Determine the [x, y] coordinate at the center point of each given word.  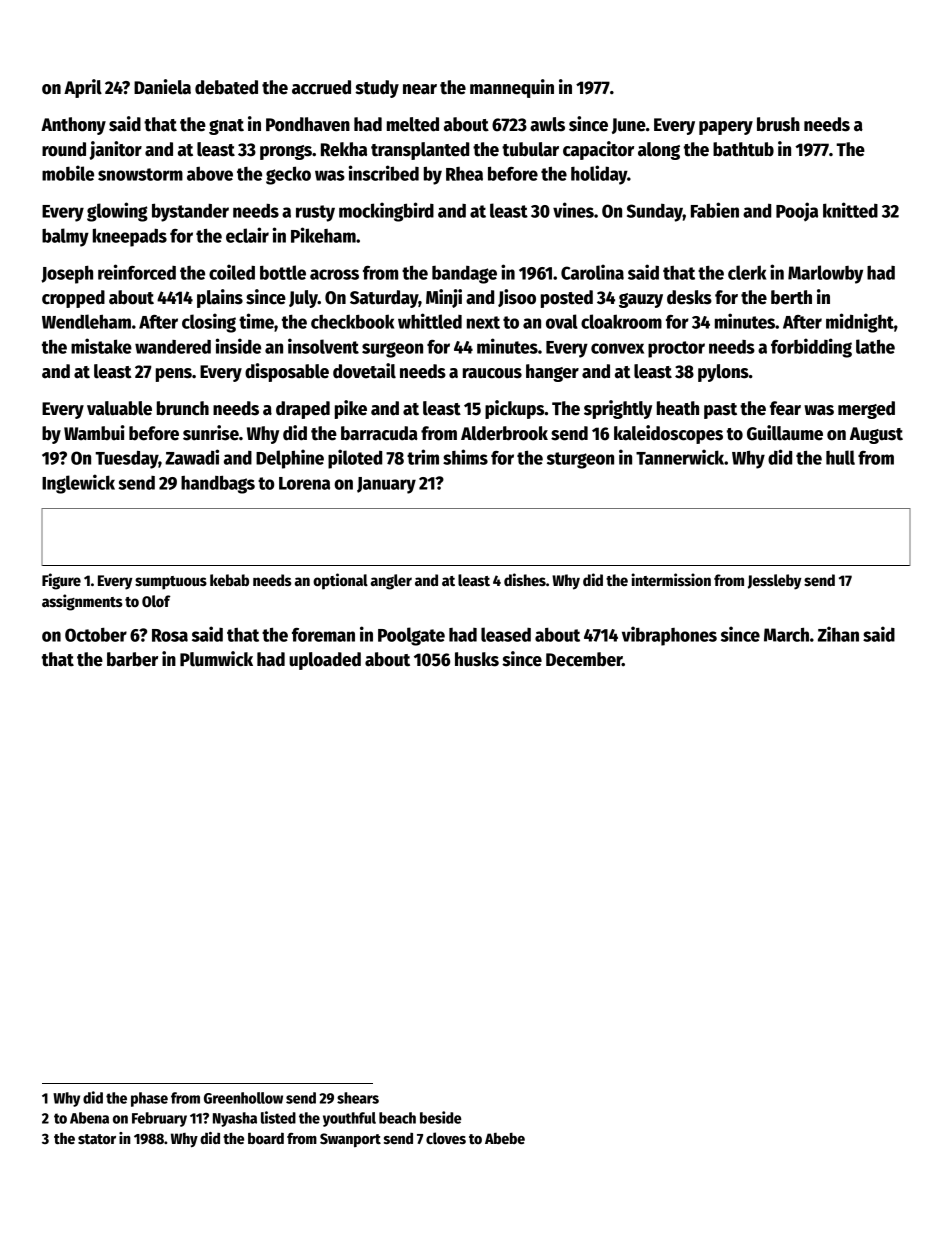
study [377, 89]
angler [391, 582]
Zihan [838, 634]
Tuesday [127, 459]
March [786, 634]
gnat [226, 127]
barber [132, 659]
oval [562, 321]
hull [840, 457]
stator [97, 1139]
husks [477, 659]
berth [791, 297]
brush [778, 124]
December [584, 659]
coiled [232, 272]
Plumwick [216, 659]
